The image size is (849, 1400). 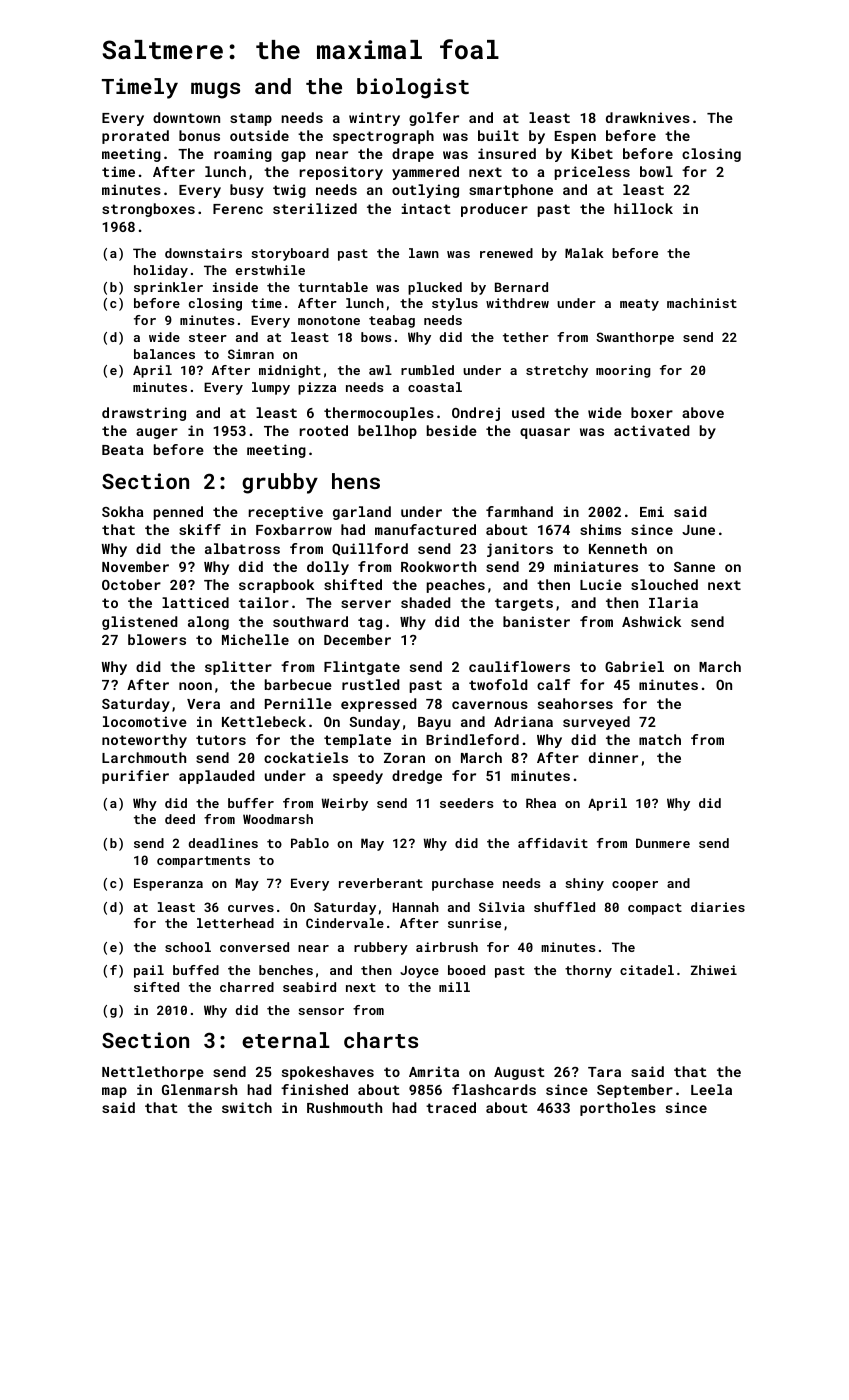 What do you see at coordinates (380, 370) in the page?
I see `awl` at bounding box center [380, 370].
